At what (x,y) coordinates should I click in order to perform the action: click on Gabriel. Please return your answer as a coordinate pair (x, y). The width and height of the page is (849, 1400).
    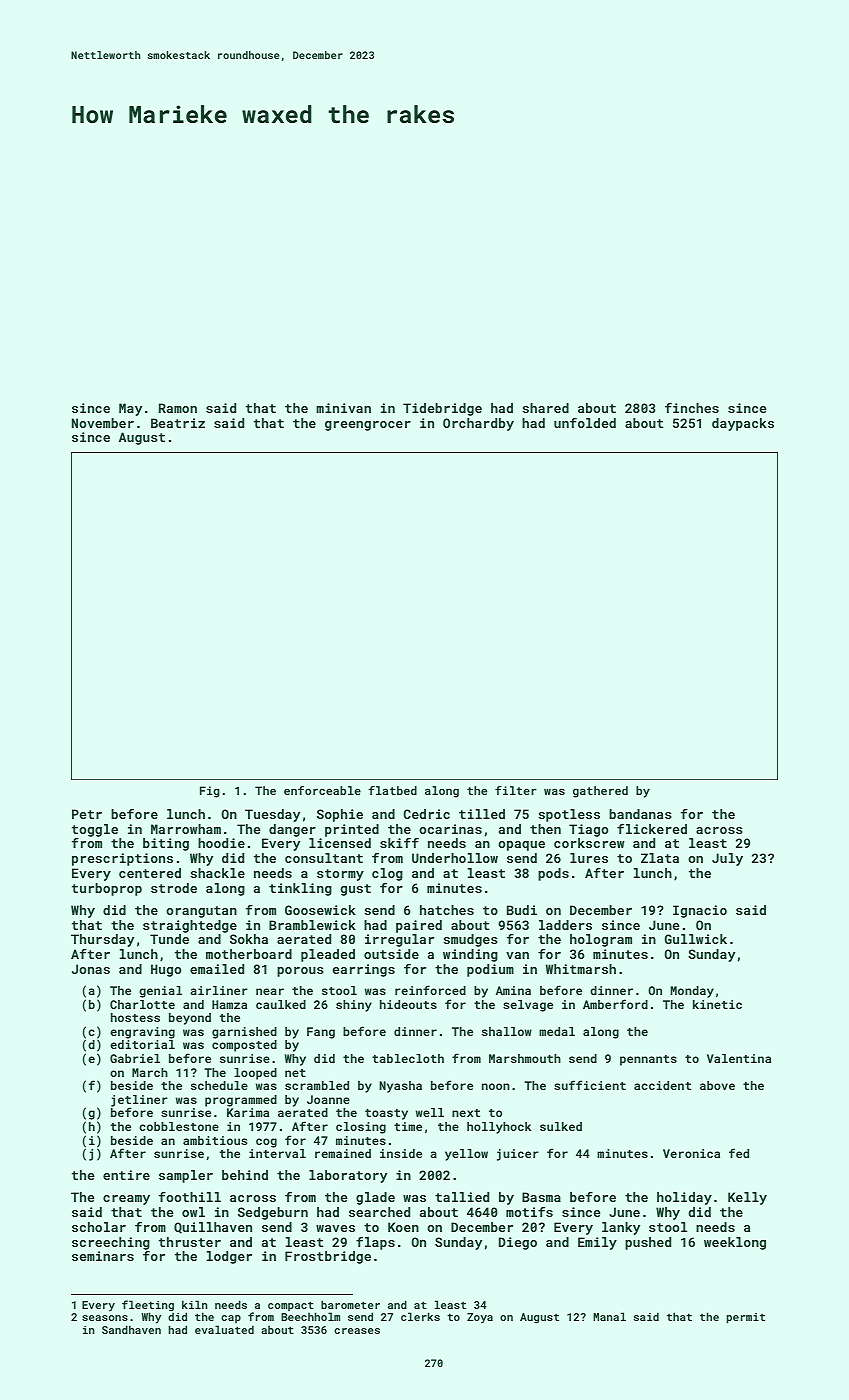
    Looking at the image, I should click on (135, 1058).
